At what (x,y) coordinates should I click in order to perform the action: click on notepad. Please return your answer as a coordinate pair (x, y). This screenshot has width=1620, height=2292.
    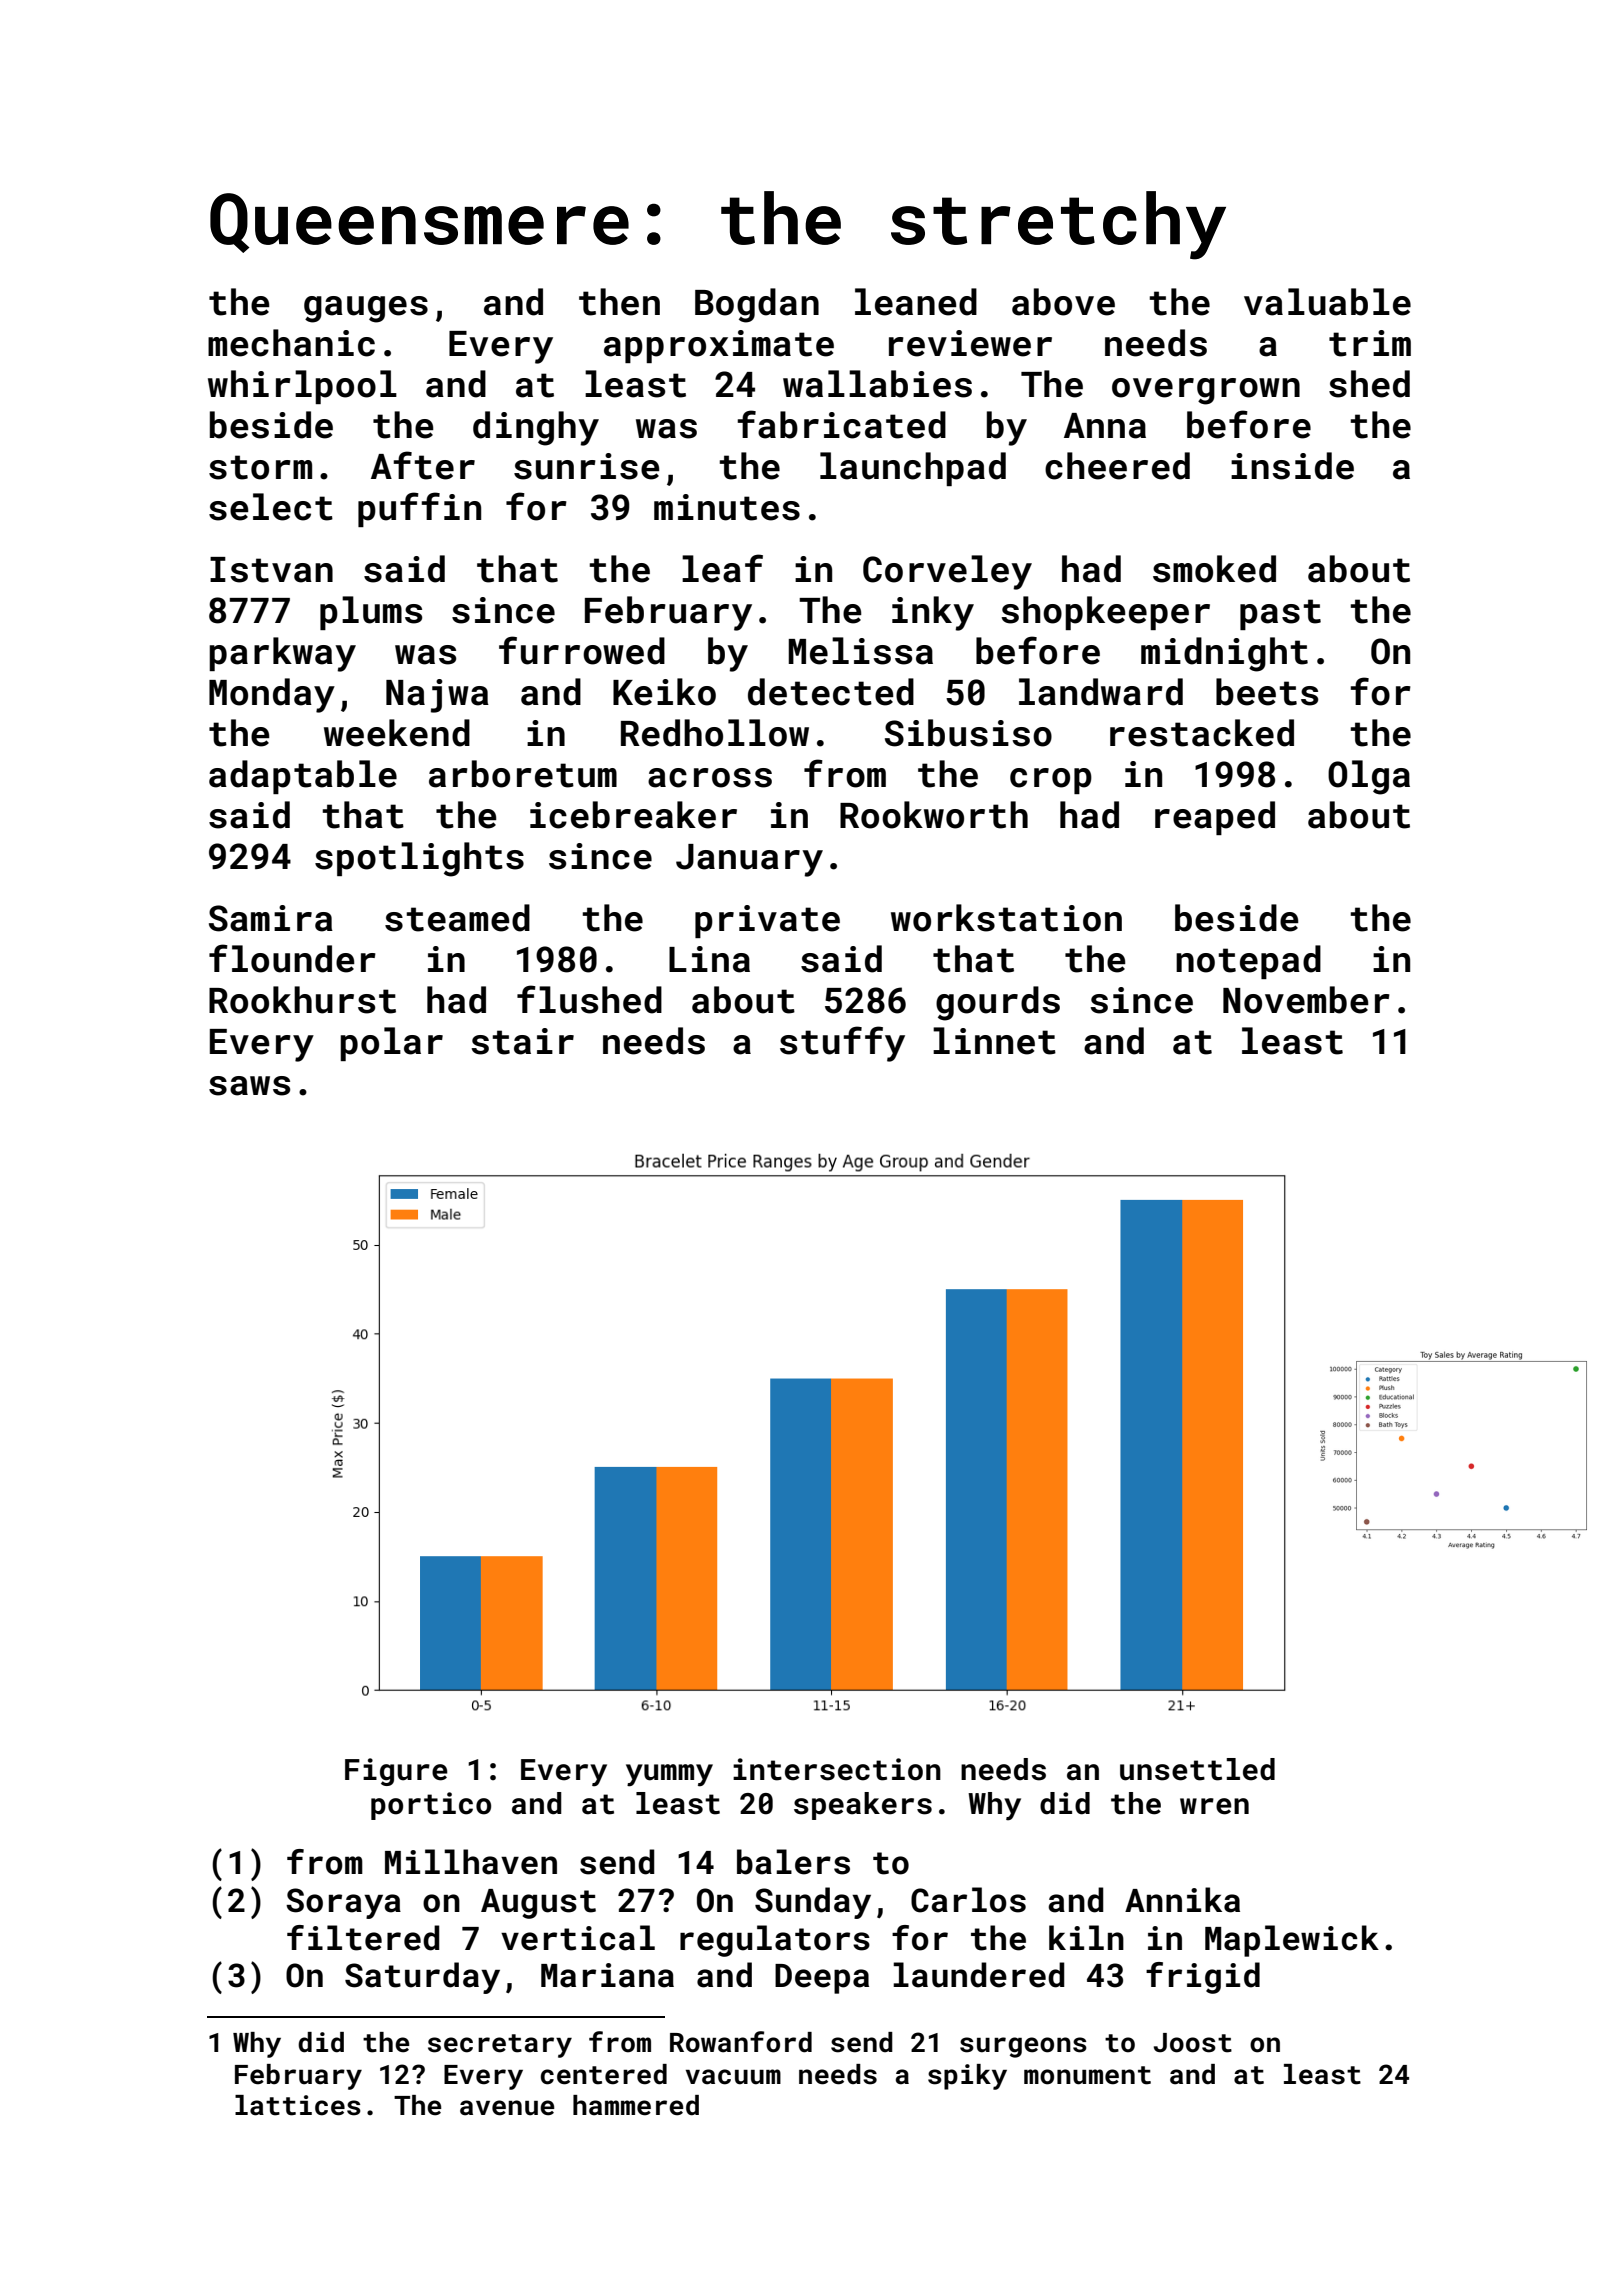
    Looking at the image, I should click on (1248, 962).
